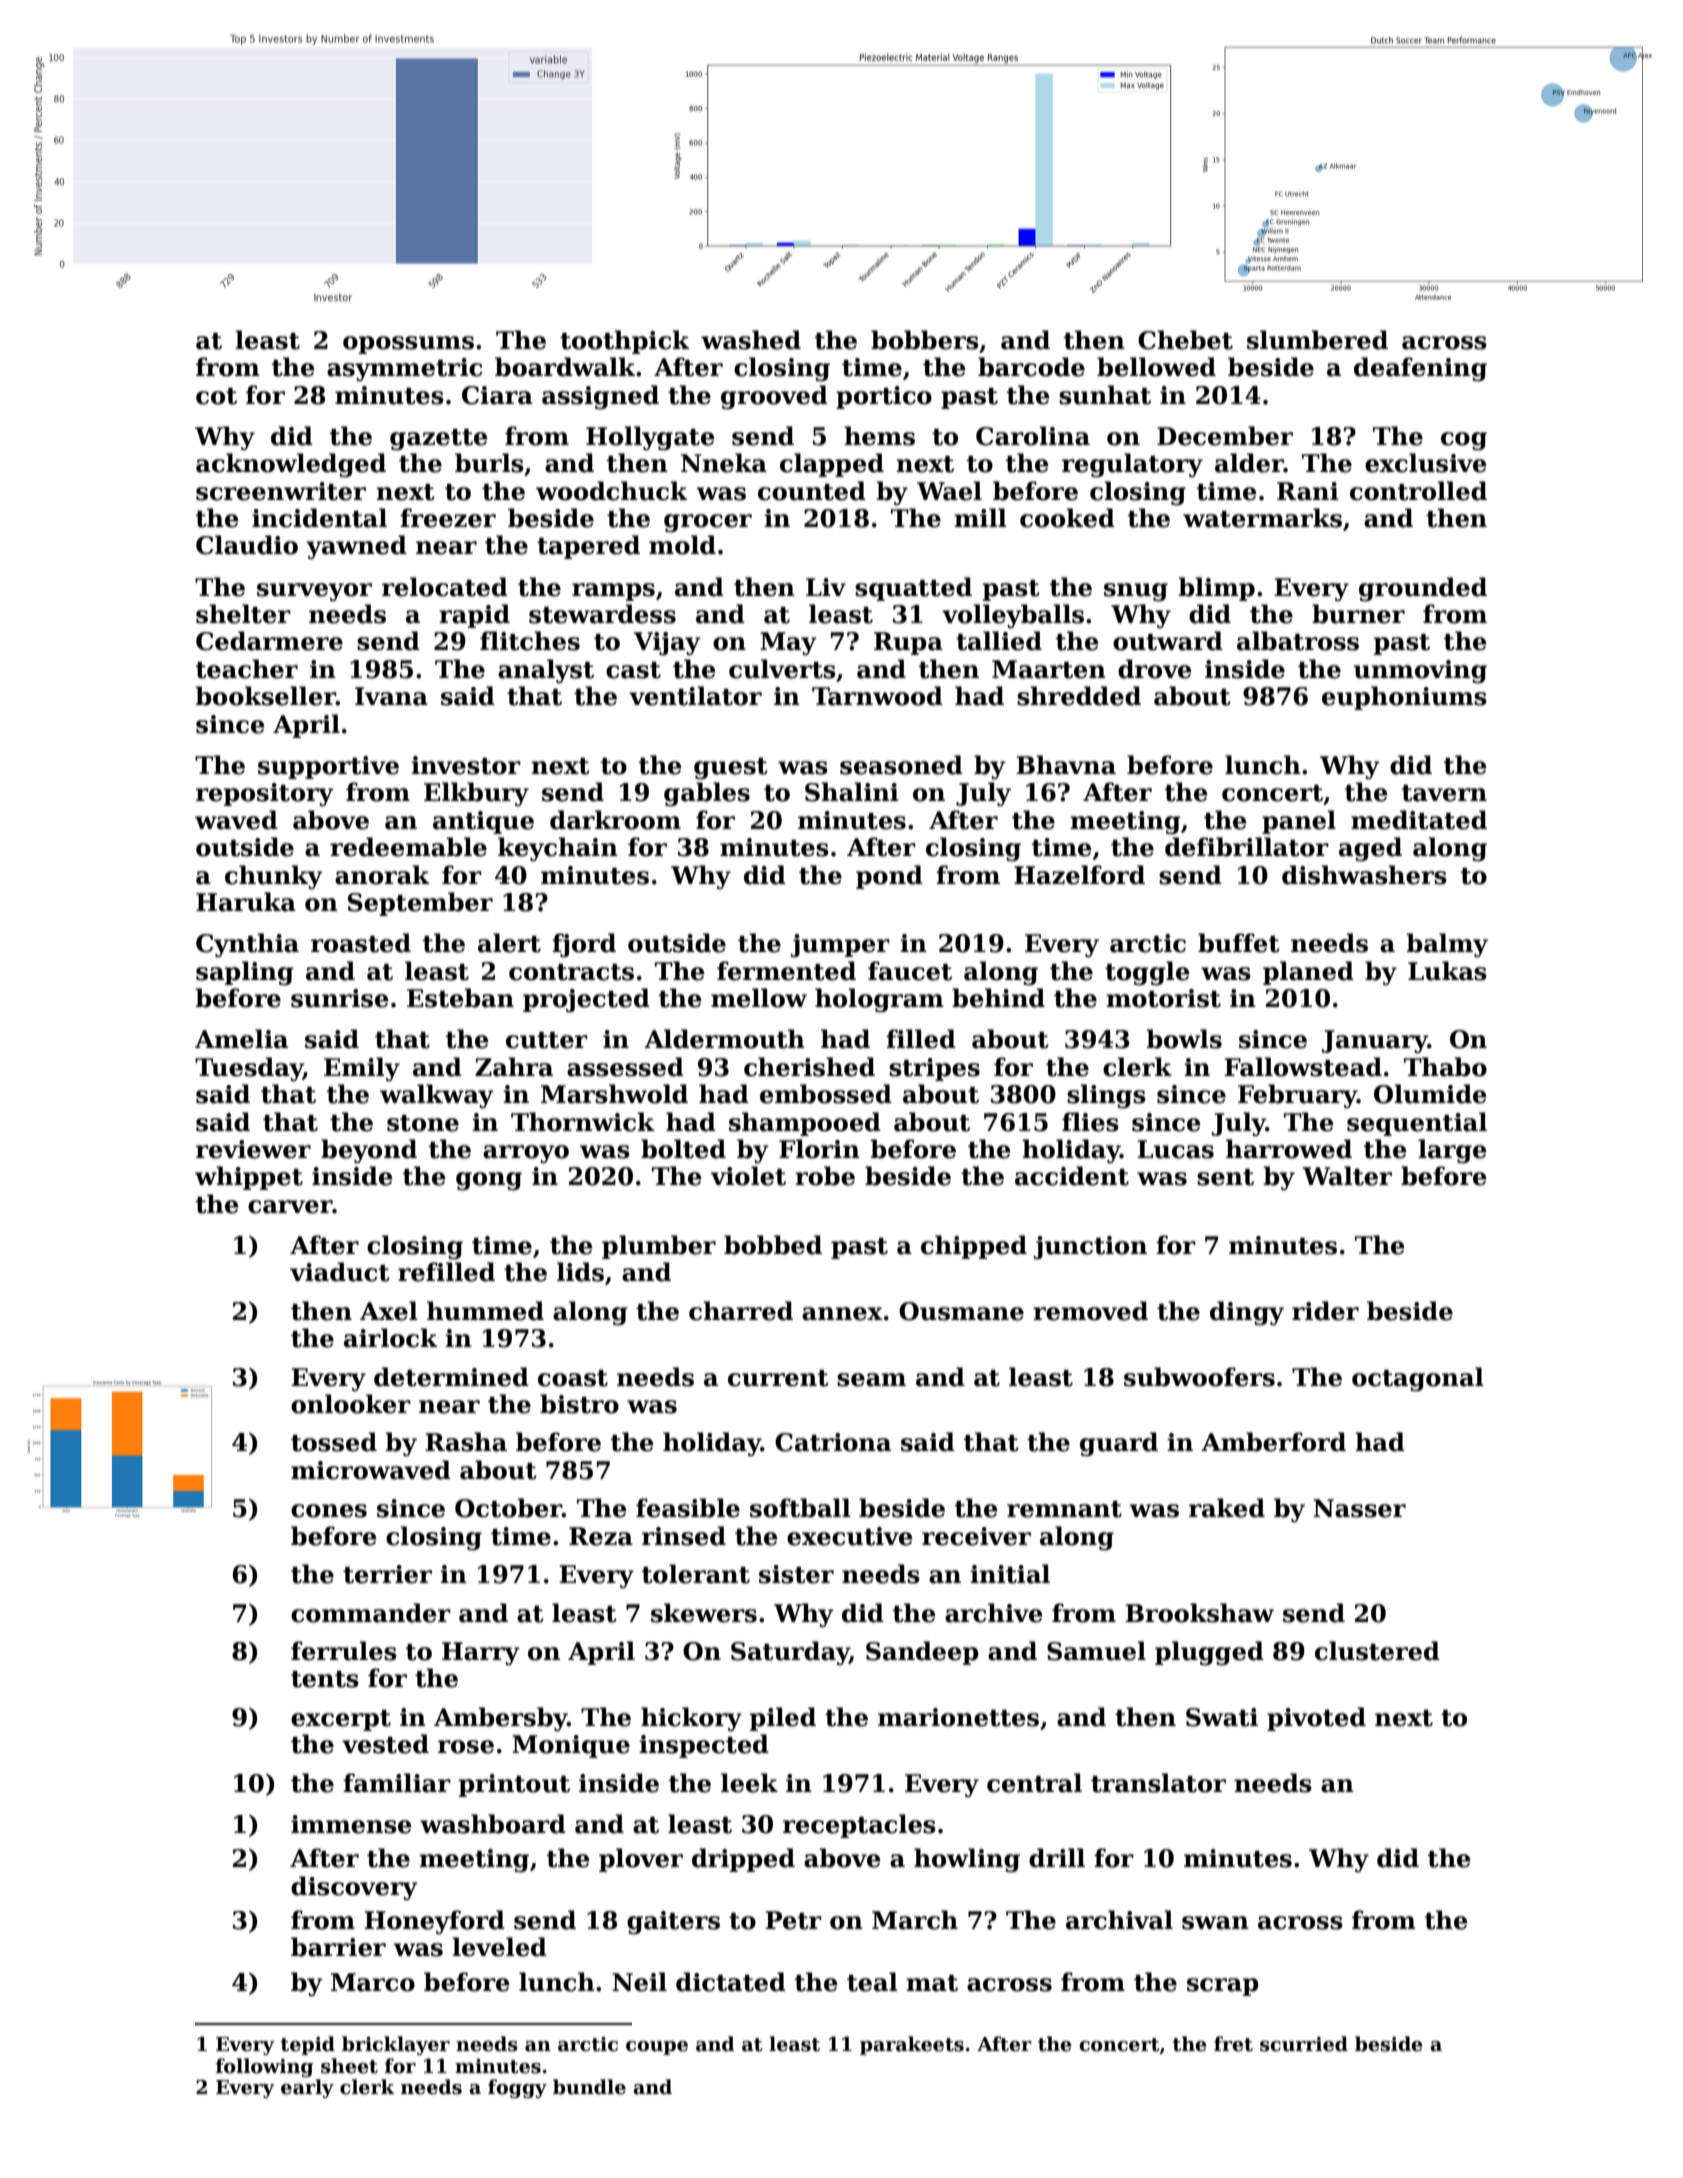 The image size is (1683, 2178). Describe the element at coordinates (382, 875) in the image. I see `anorak` at that location.
